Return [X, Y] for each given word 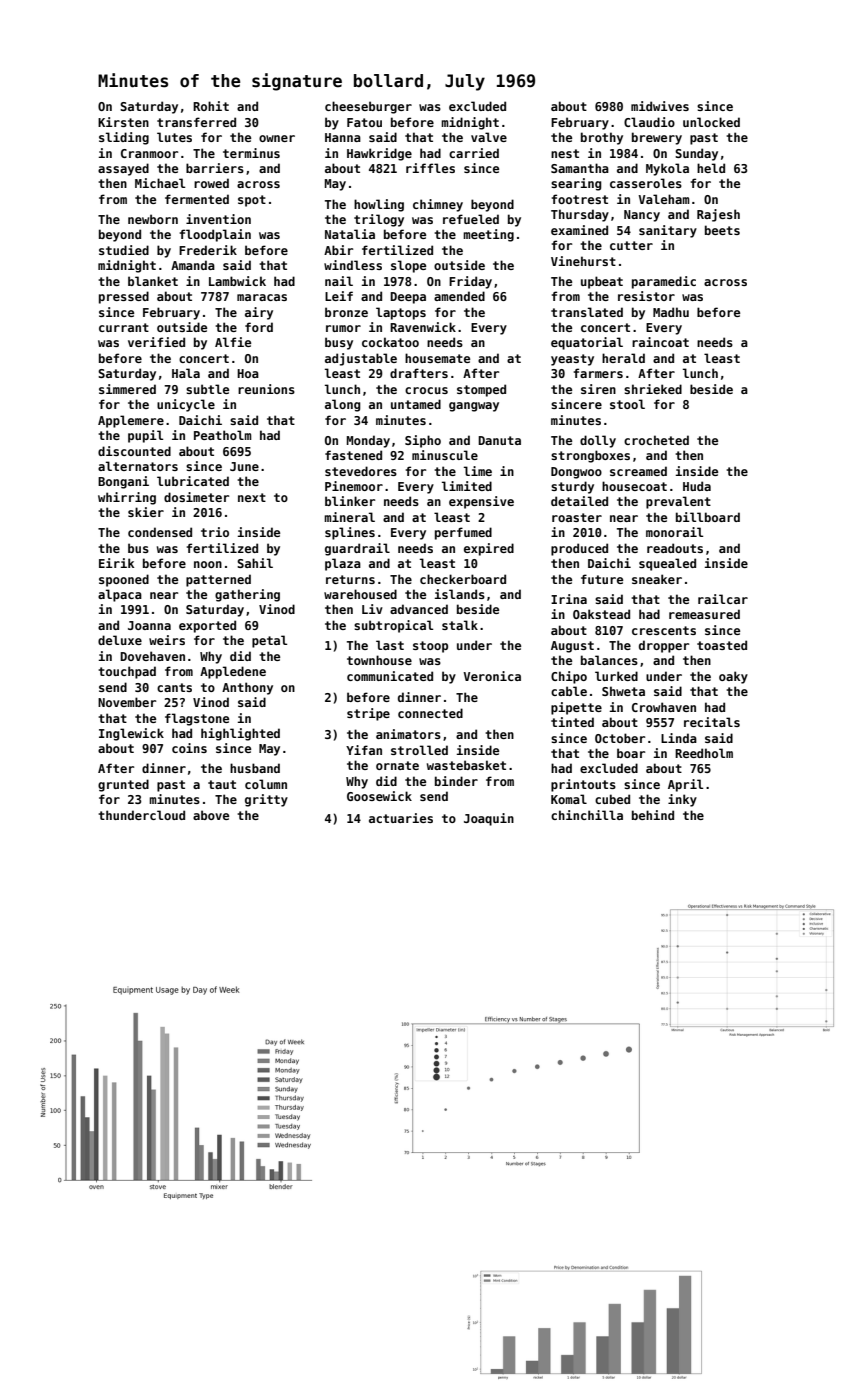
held [711, 168]
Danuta [499, 440]
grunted [123, 785]
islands [460, 594]
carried [474, 153]
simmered [127, 389]
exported [207, 626]
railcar [723, 599]
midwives [660, 106]
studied [124, 250]
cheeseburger [368, 107]
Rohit [211, 106]
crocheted [656, 440]
